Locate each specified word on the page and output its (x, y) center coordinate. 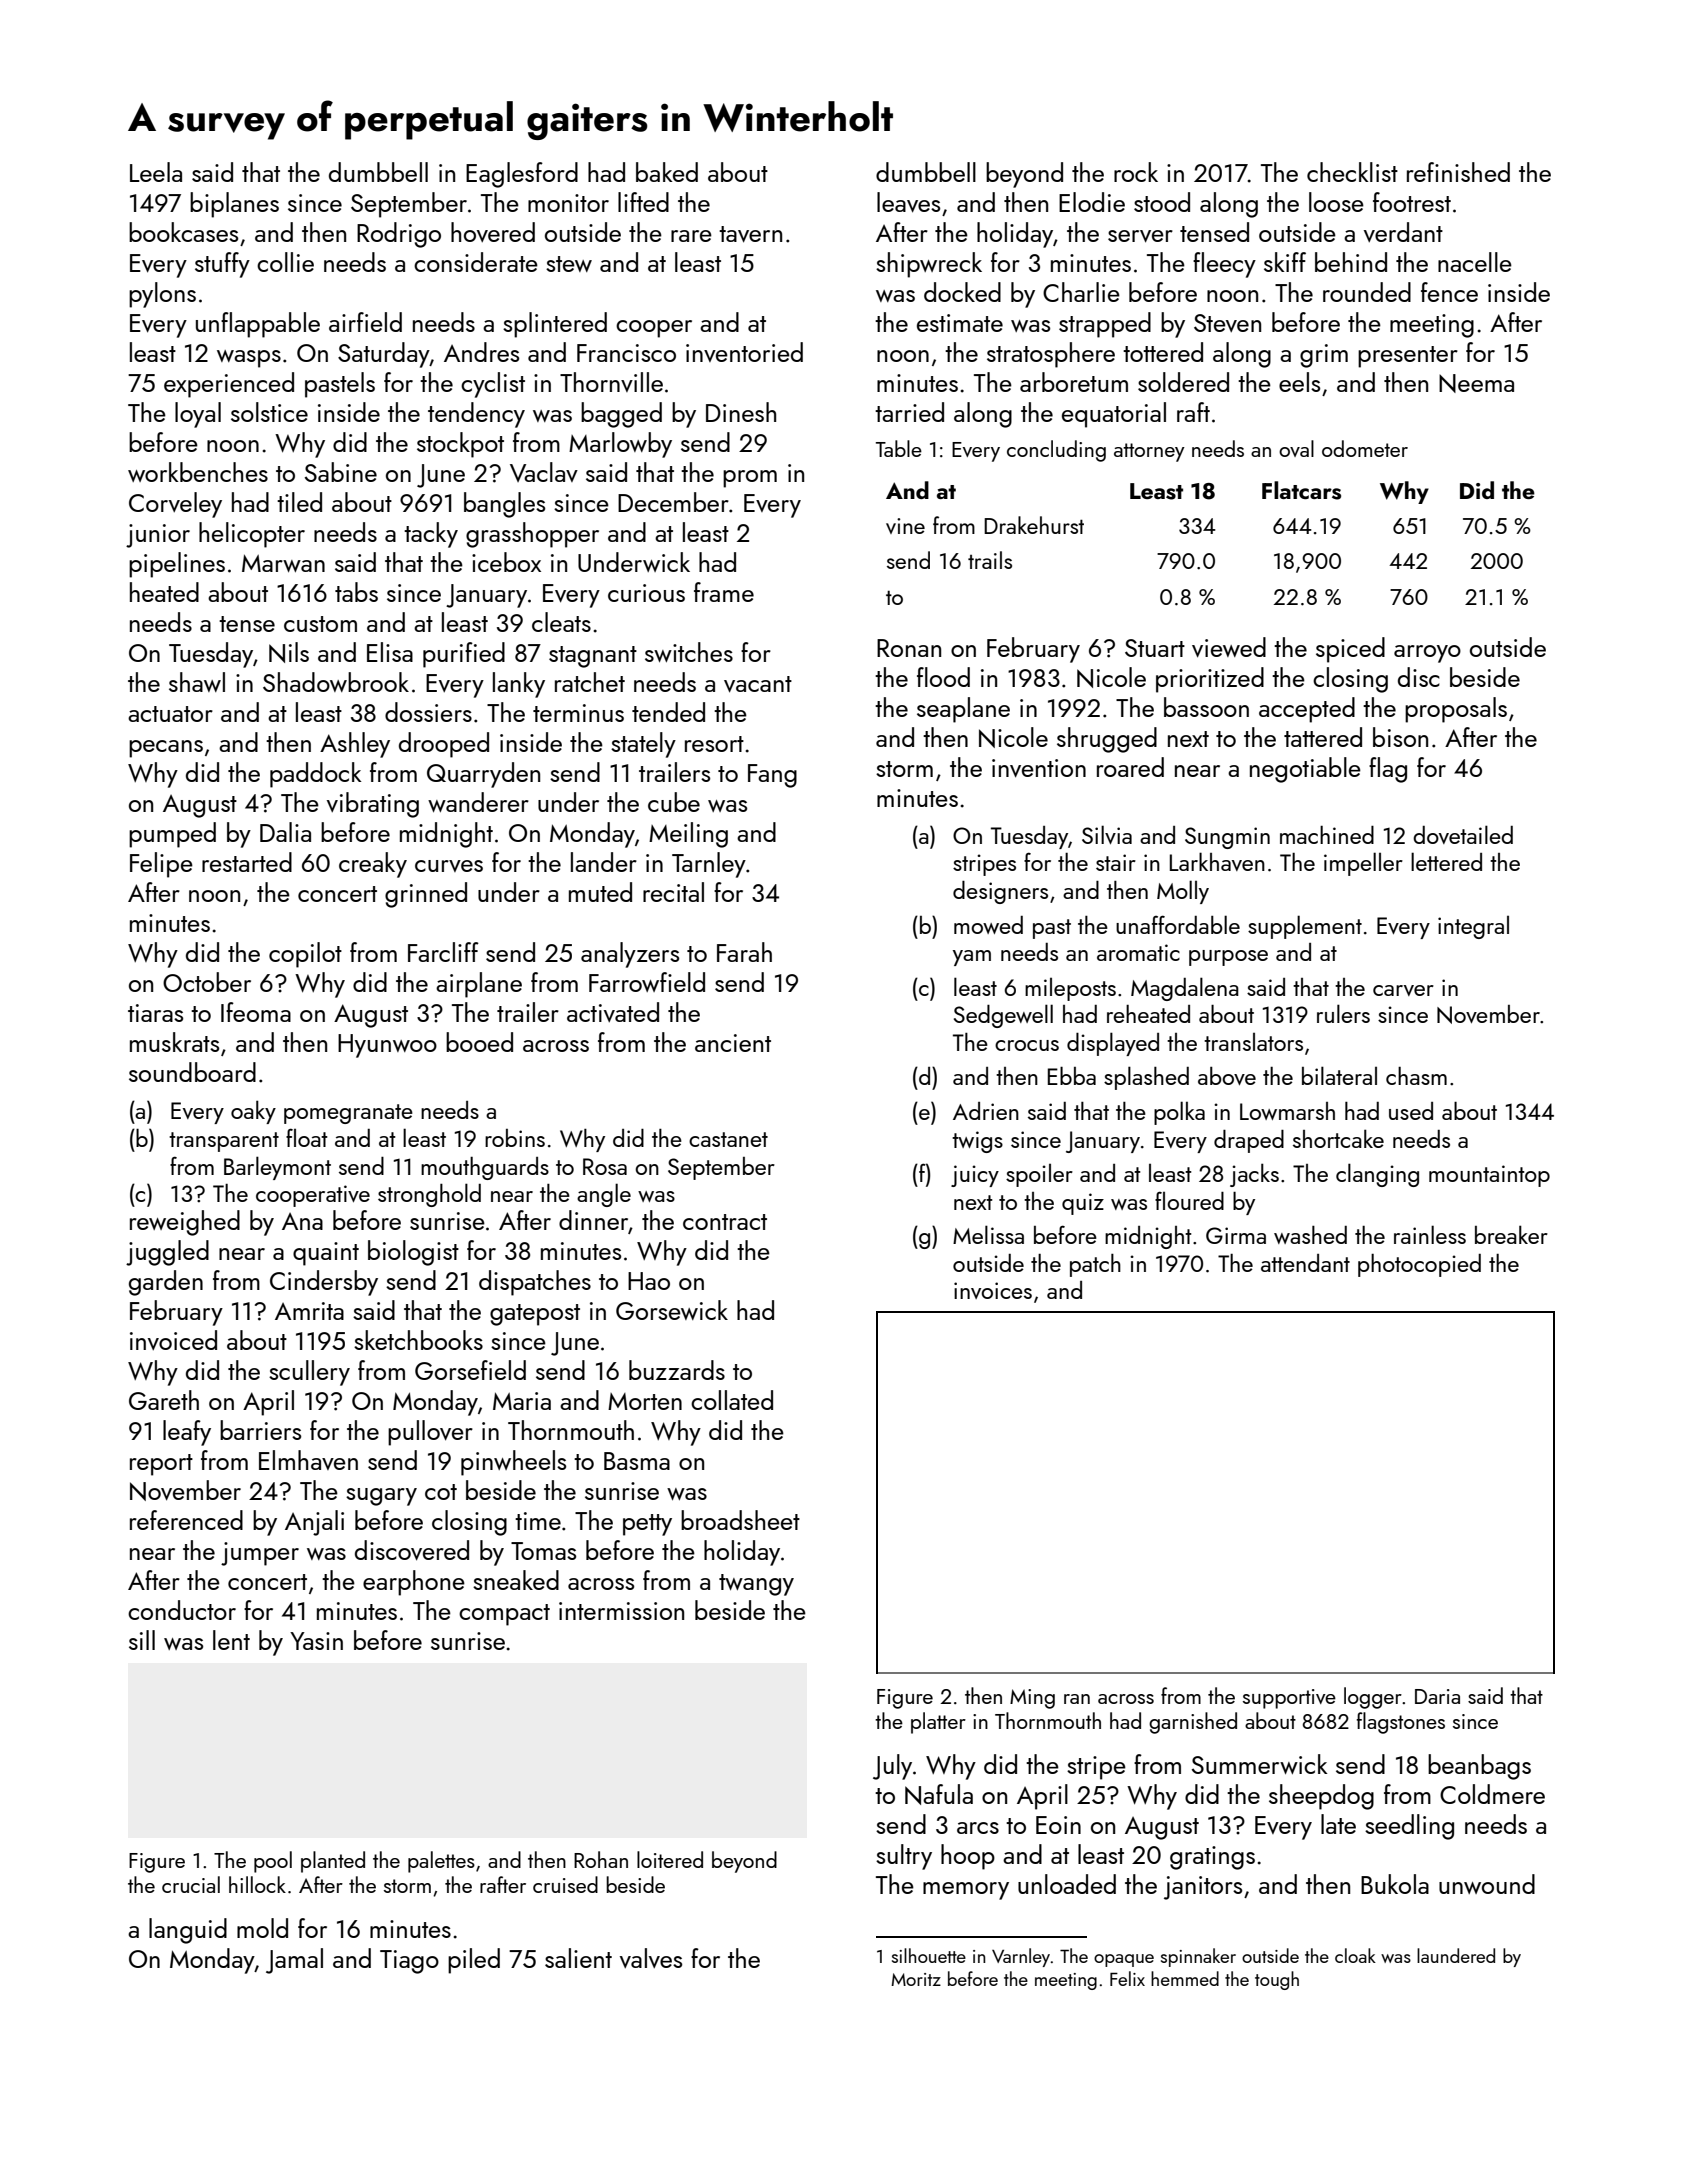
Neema (1476, 383)
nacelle (1475, 262)
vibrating (373, 805)
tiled (299, 502)
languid (188, 1931)
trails (990, 560)
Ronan (909, 648)
